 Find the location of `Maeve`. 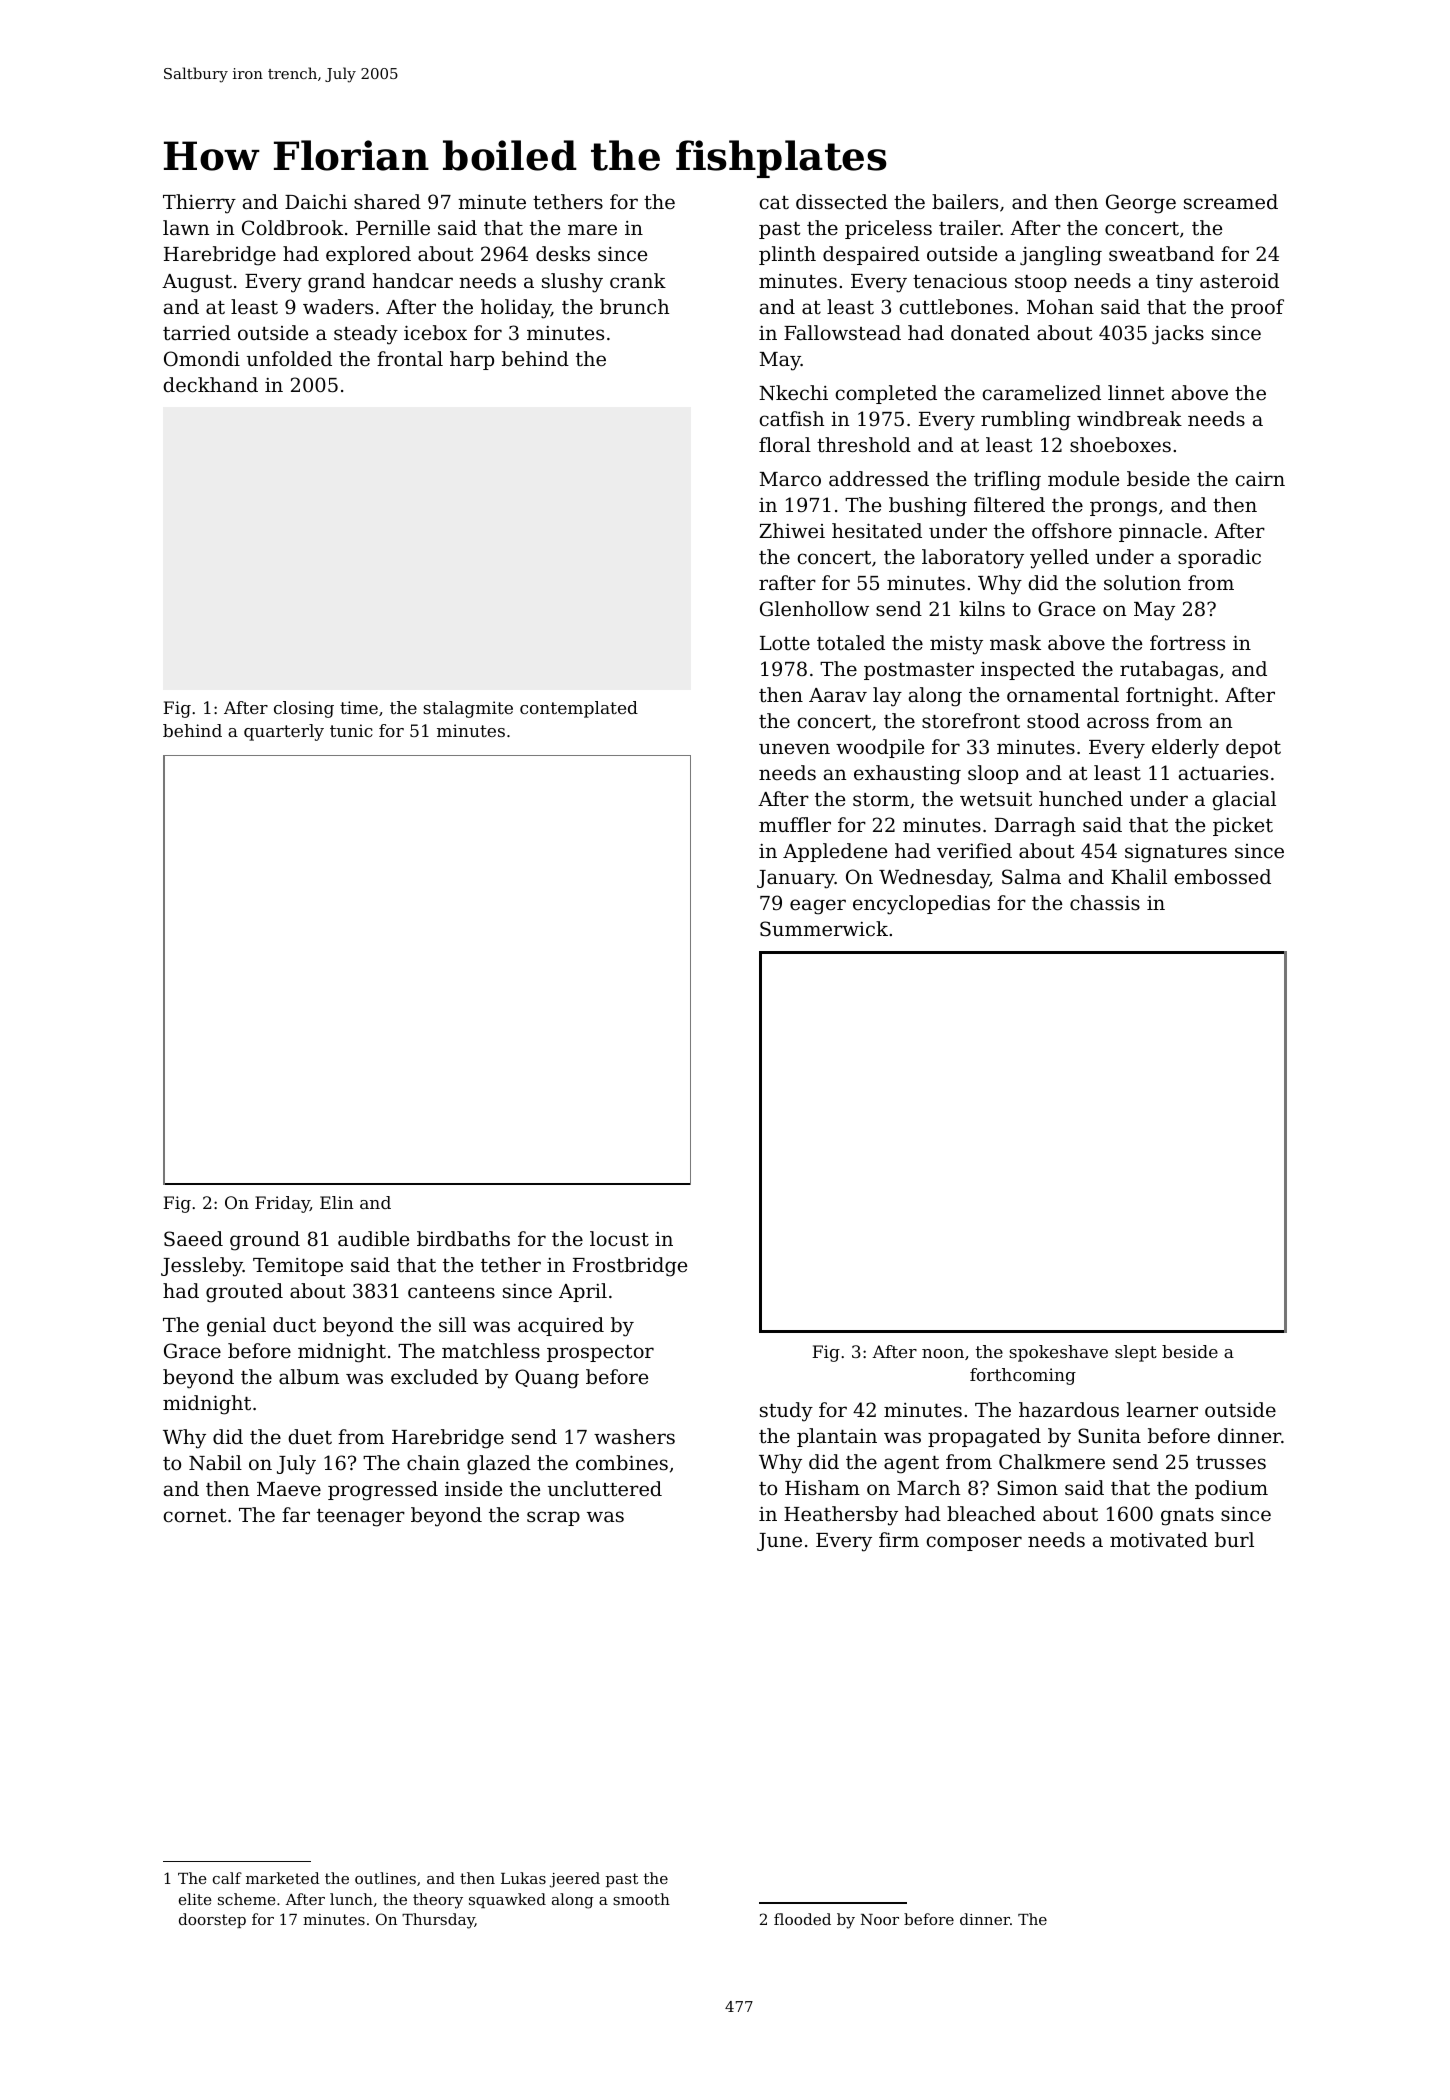

Maeve is located at coordinates (289, 1489).
